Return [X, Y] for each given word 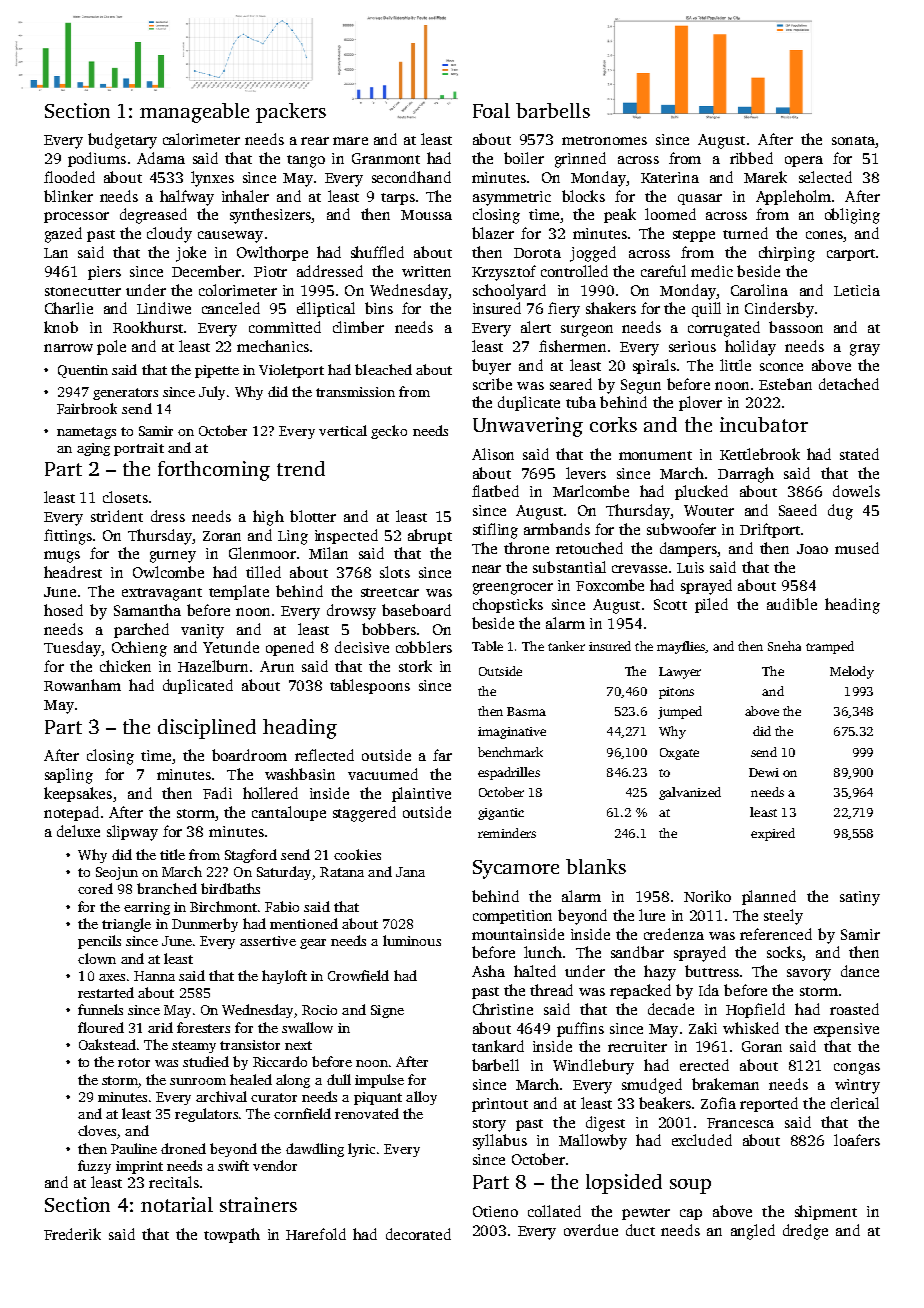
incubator [764, 424]
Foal [491, 110]
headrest [73, 572]
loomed [670, 214]
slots [395, 572]
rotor [134, 1062]
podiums [97, 159]
